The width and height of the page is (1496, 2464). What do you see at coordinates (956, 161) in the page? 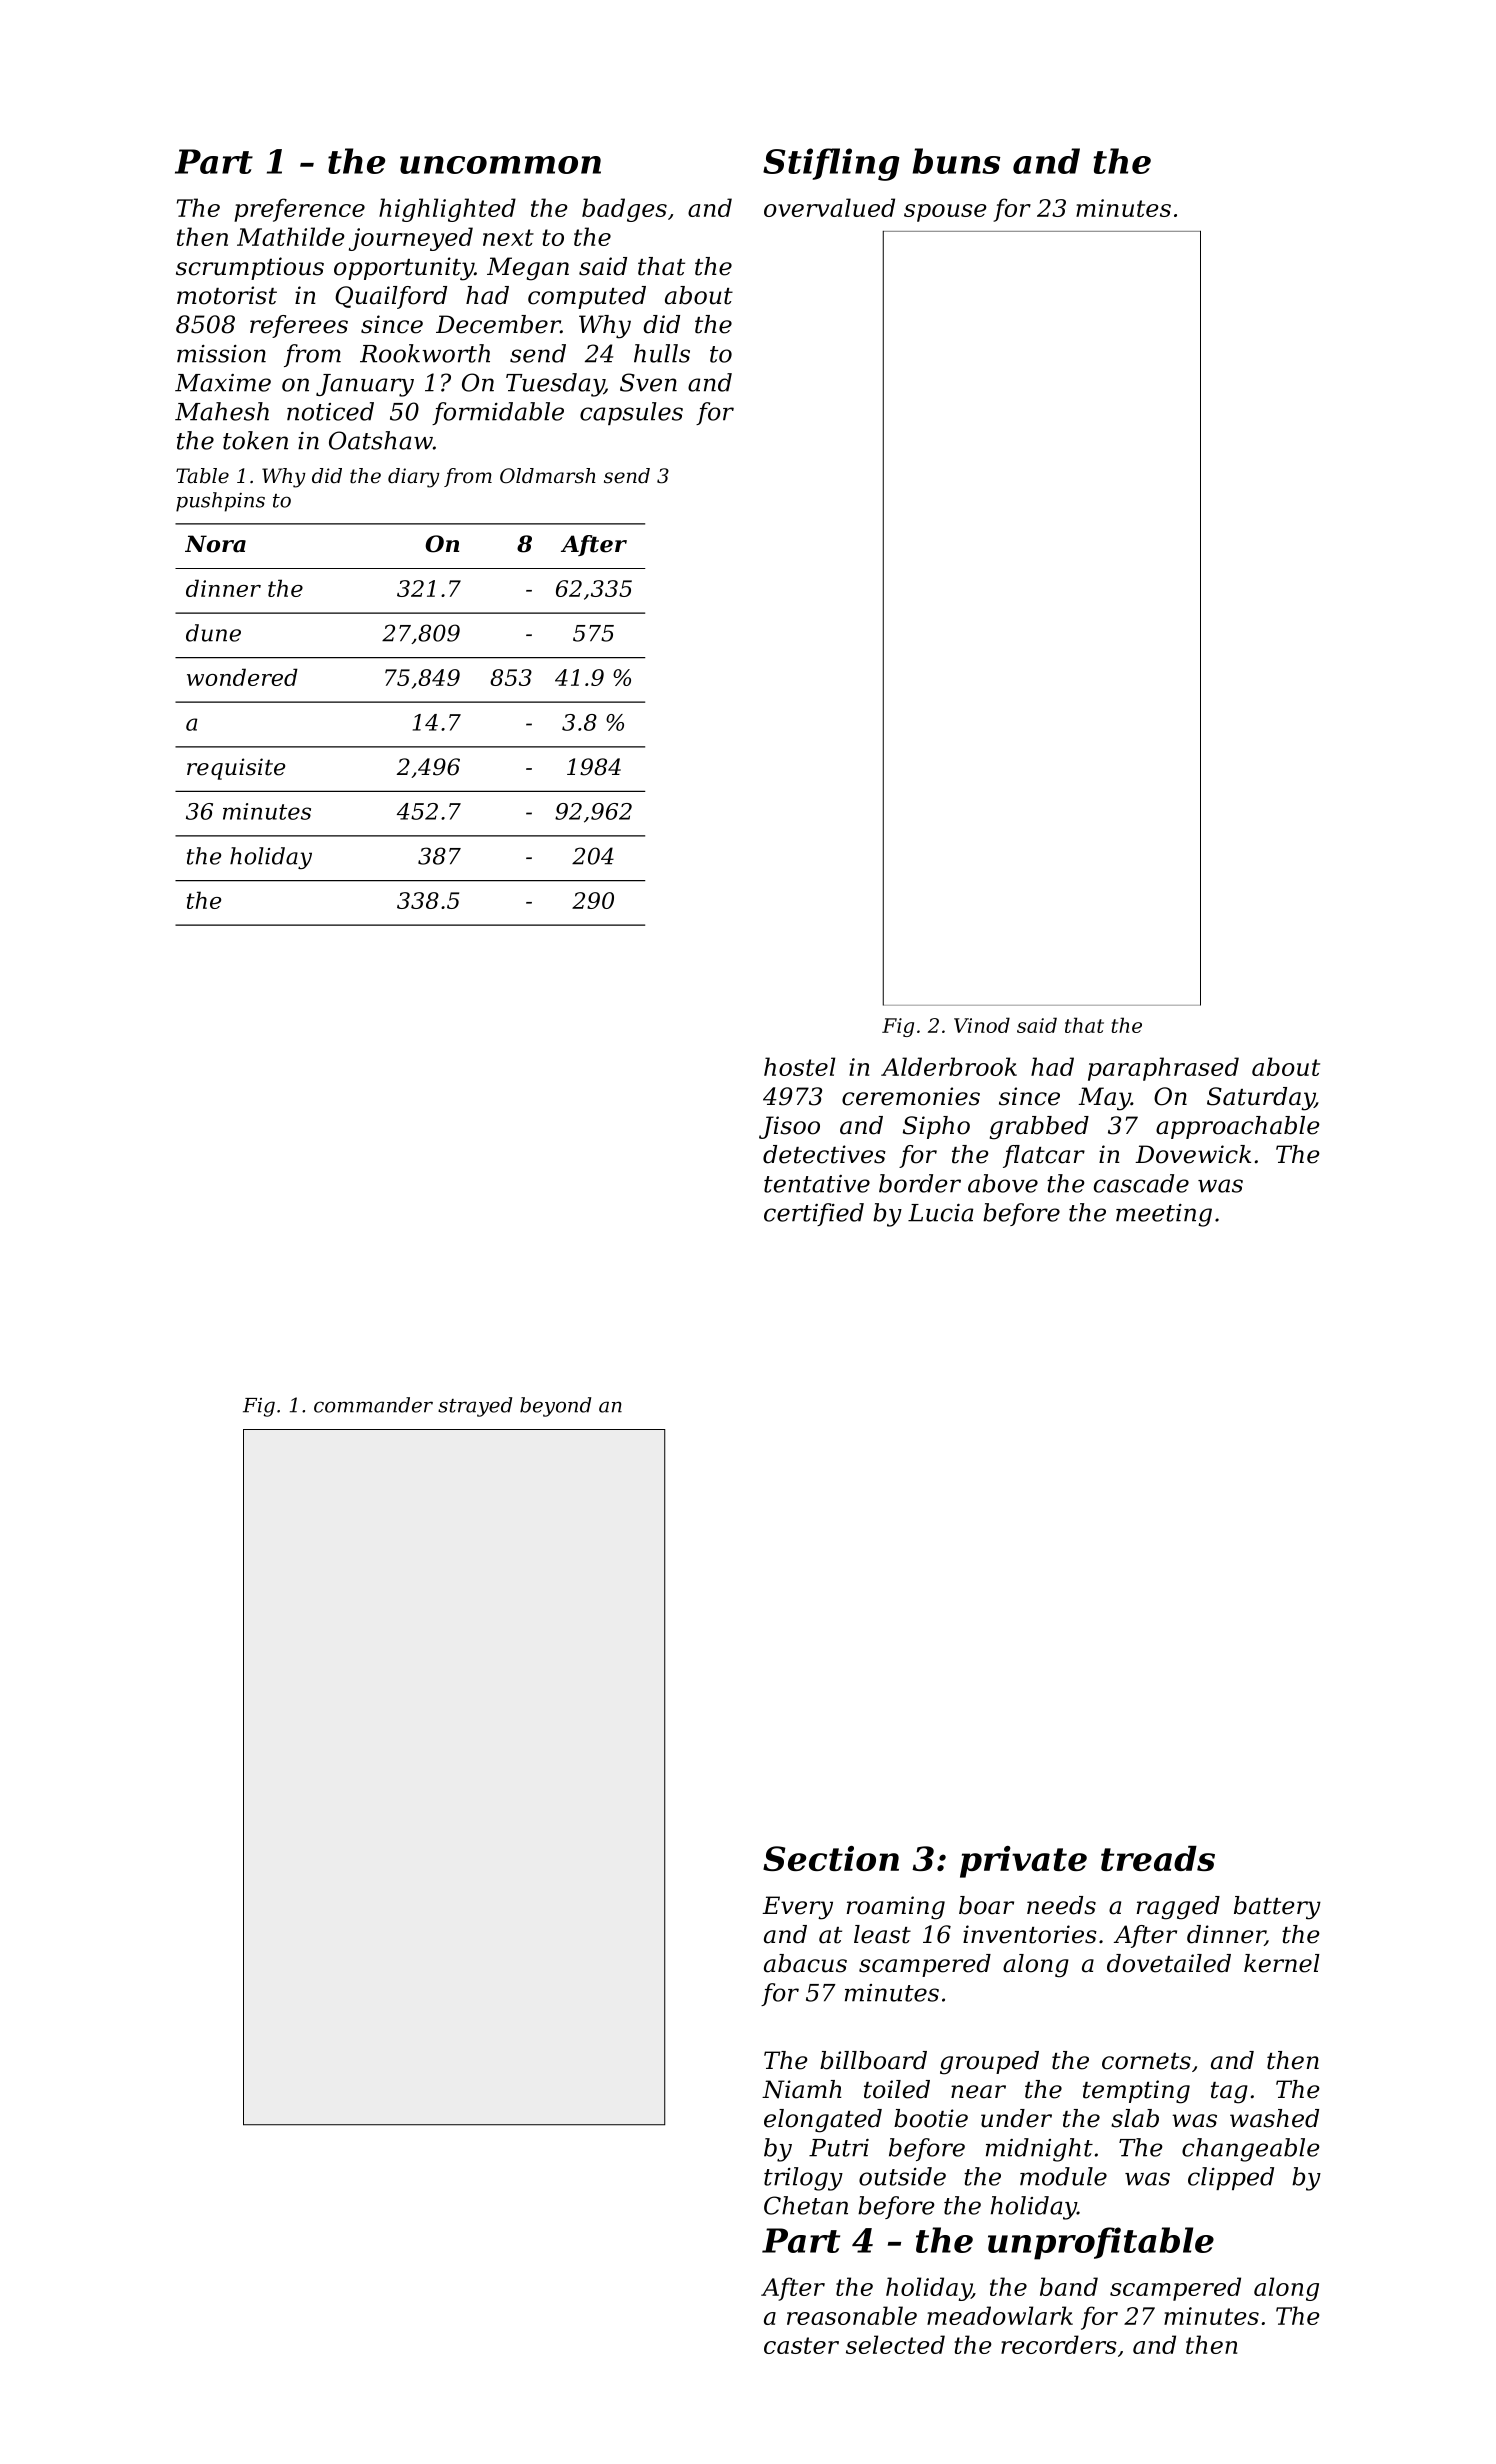
I see `buns` at bounding box center [956, 161].
